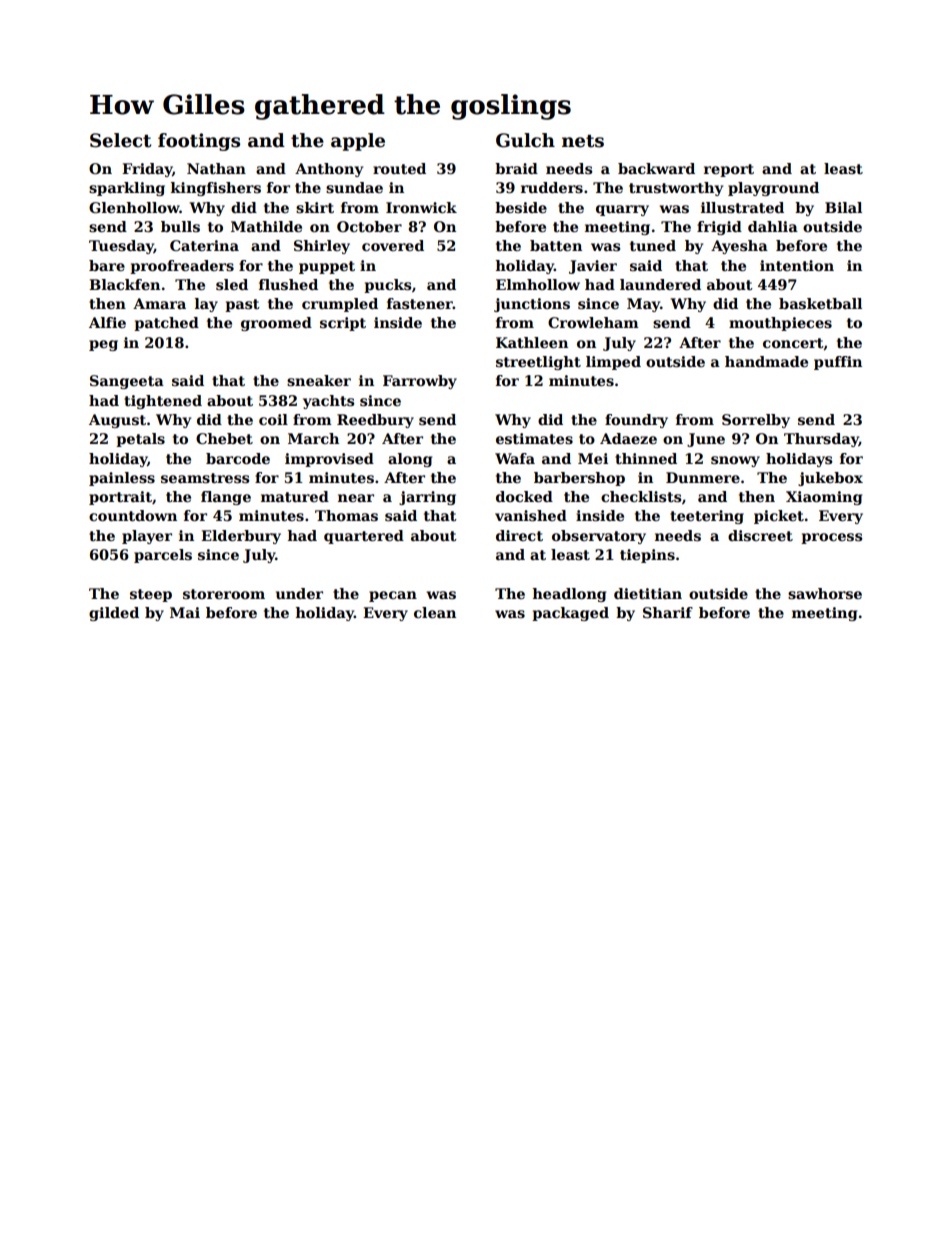 This screenshot has width=952, height=1233. I want to click on gilded, so click(114, 614).
